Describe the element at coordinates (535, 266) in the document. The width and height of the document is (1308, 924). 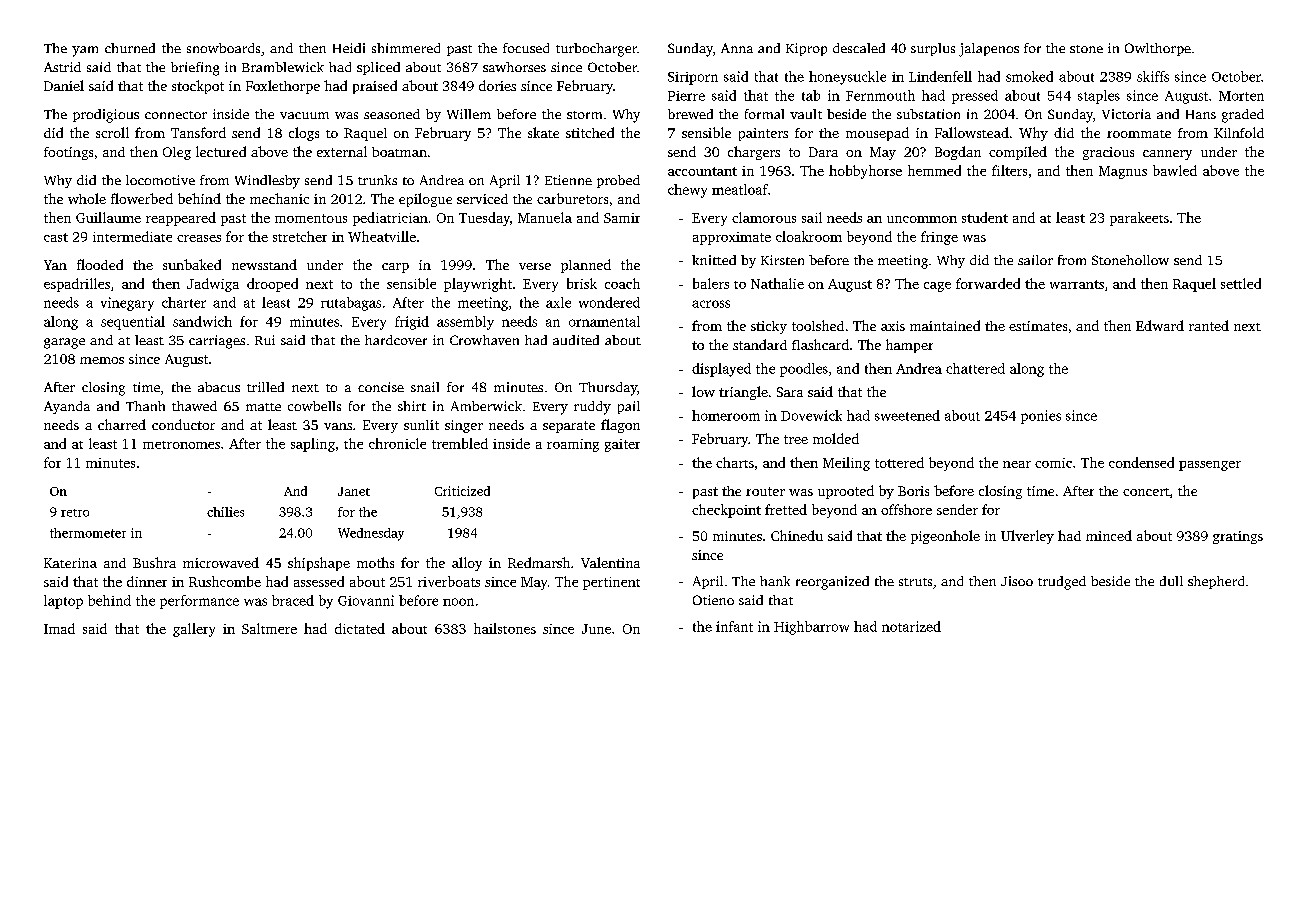
I see `verse` at that location.
